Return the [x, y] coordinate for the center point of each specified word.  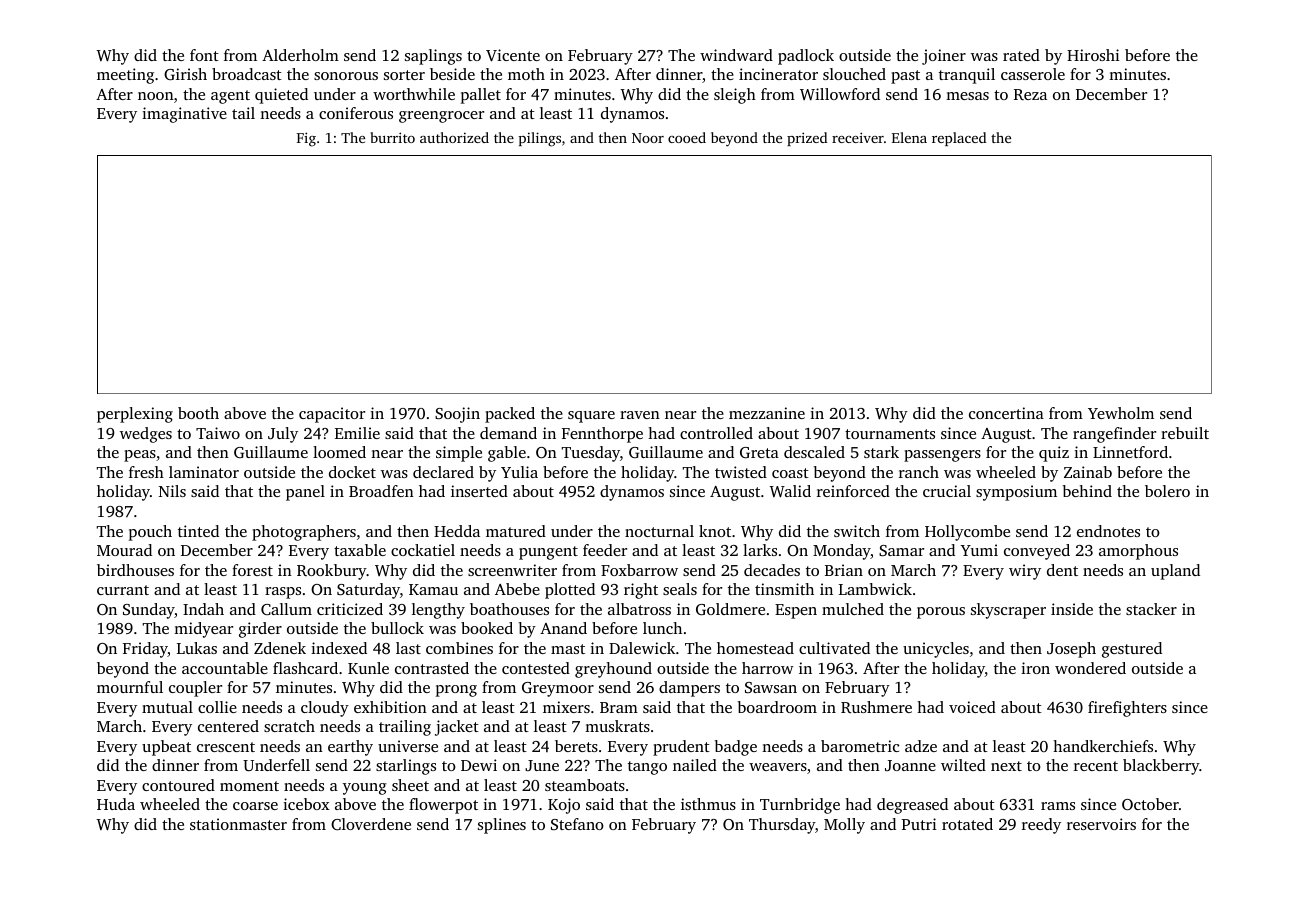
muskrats [617, 726]
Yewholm [1121, 413]
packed [510, 415]
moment [249, 786]
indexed [339, 648]
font [204, 55]
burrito [392, 137]
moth [526, 74]
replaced [959, 139]
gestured [1132, 650]
